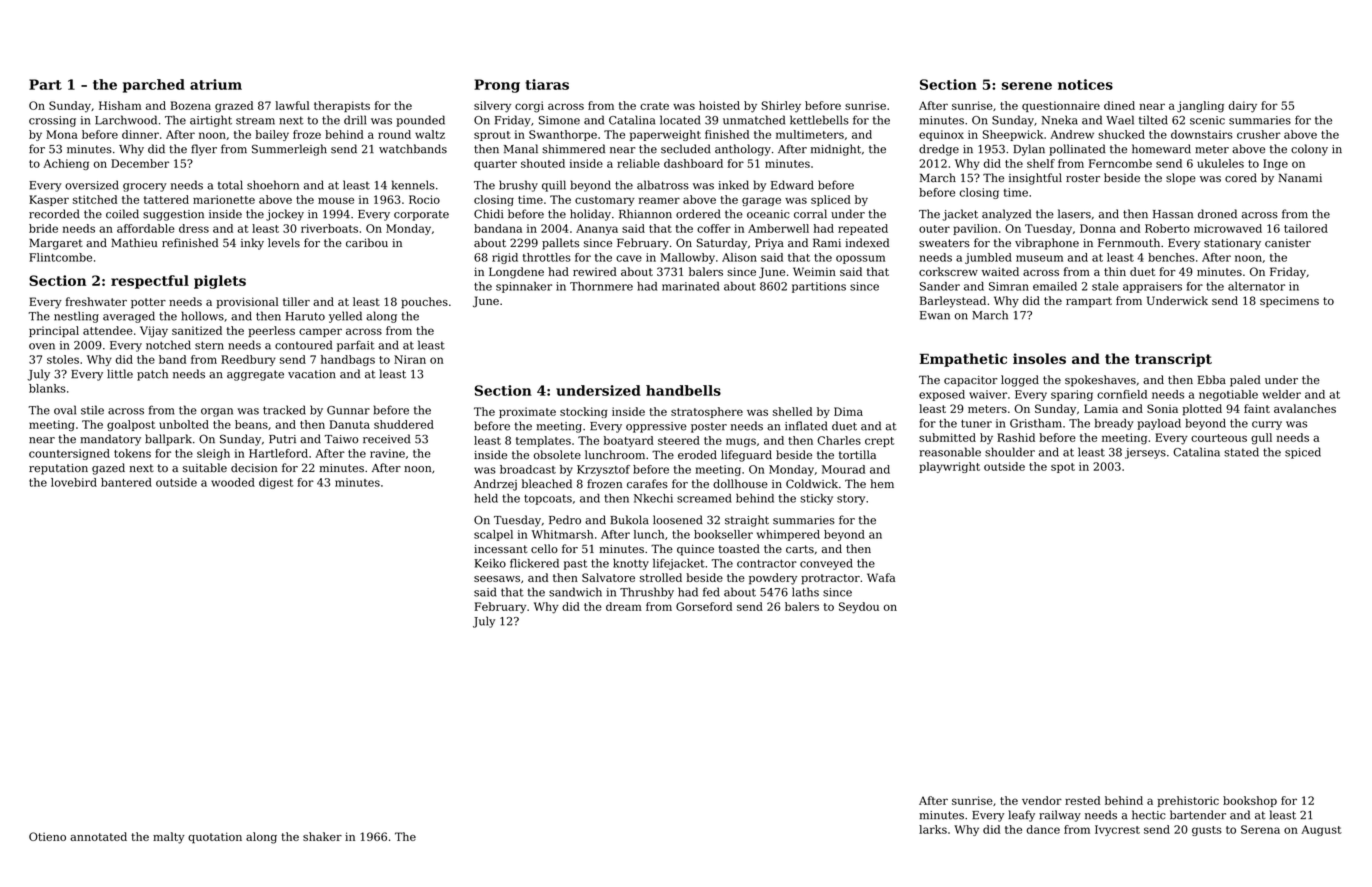 Image resolution: width=1372 pixels, height=887 pixels. What do you see at coordinates (1042, 800) in the document?
I see `vendor` at bounding box center [1042, 800].
